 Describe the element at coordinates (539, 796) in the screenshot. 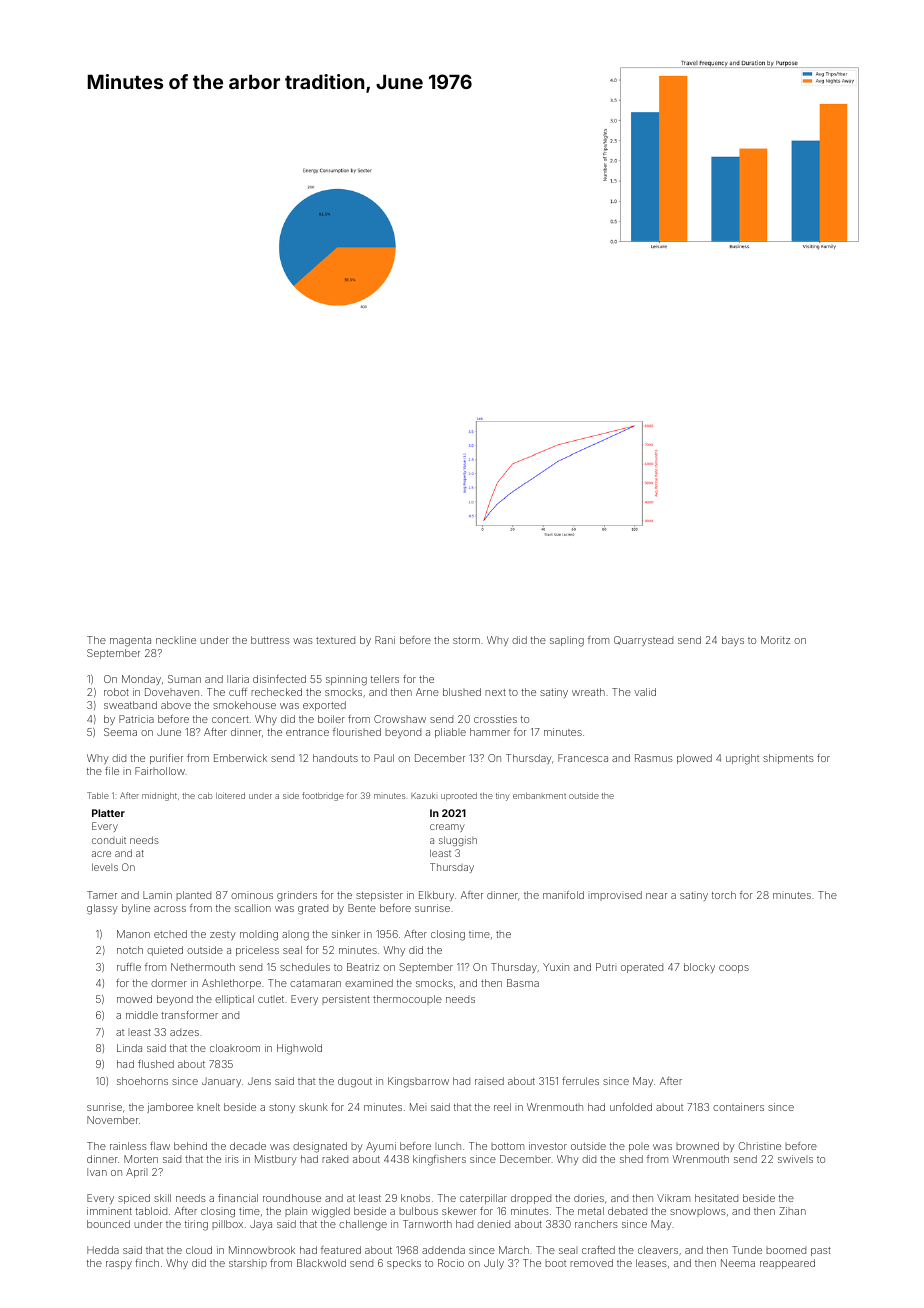

I see `embankment` at that location.
